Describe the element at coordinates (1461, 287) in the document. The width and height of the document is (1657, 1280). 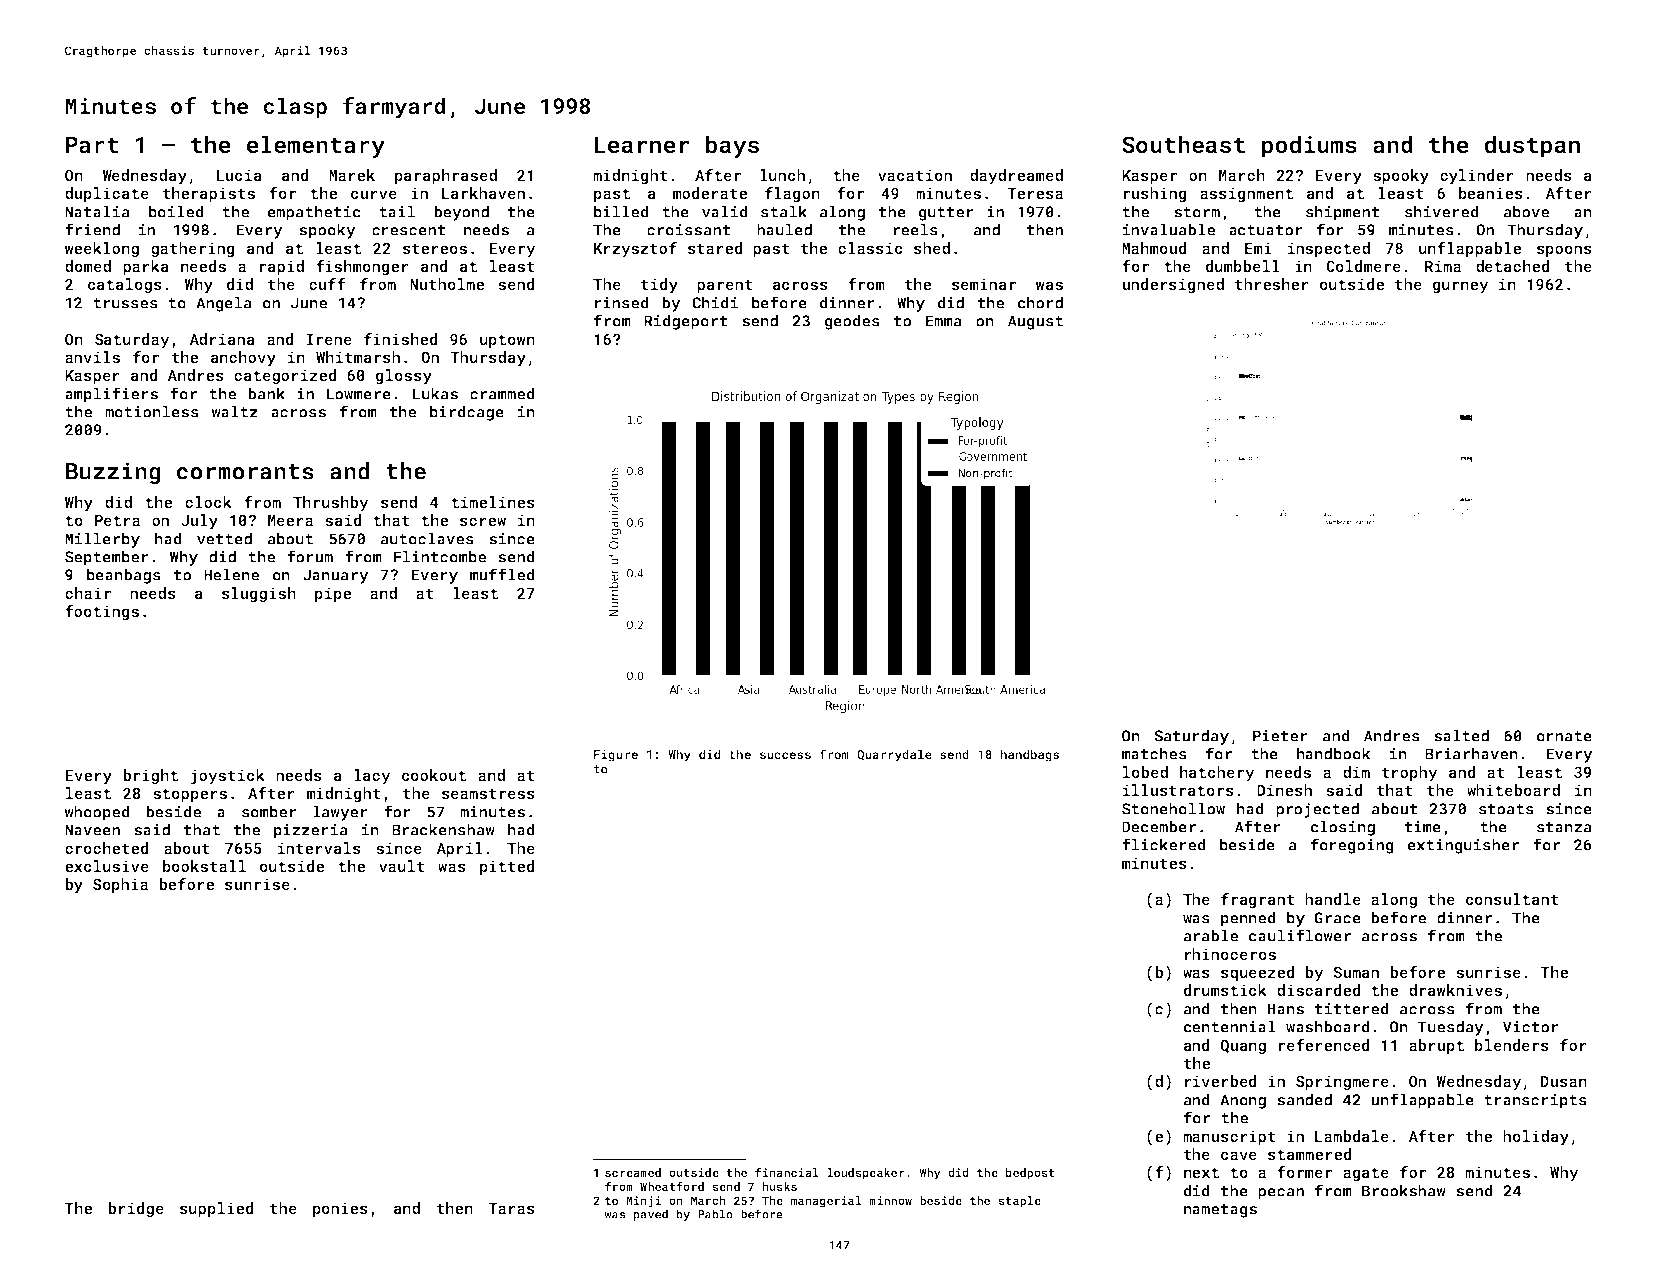
I see `gurney` at that location.
